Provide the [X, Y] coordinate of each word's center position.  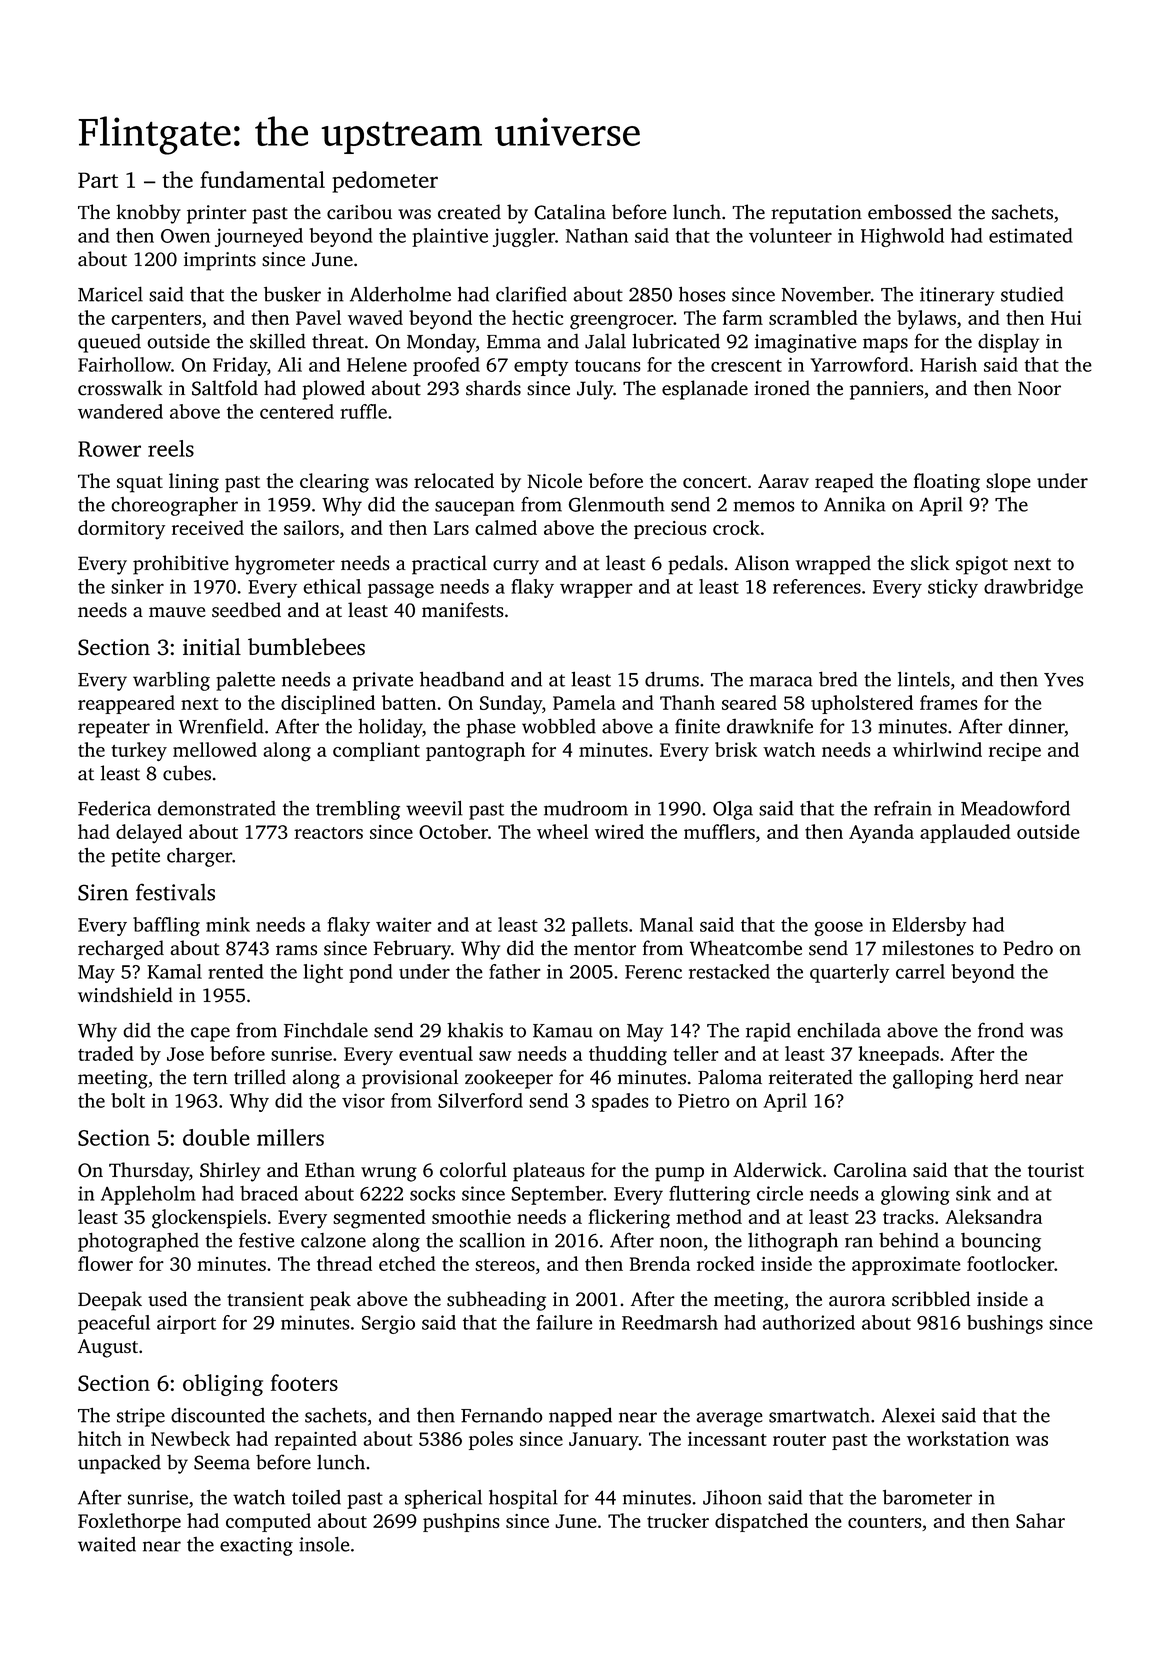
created [469, 212]
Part [98, 180]
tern [210, 1078]
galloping [933, 1079]
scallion [492, 1240]
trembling [358, 810]
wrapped [833, 565]
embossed [910, 212]
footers [304, 1382]
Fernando [502, 1415]
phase [490, 728]
